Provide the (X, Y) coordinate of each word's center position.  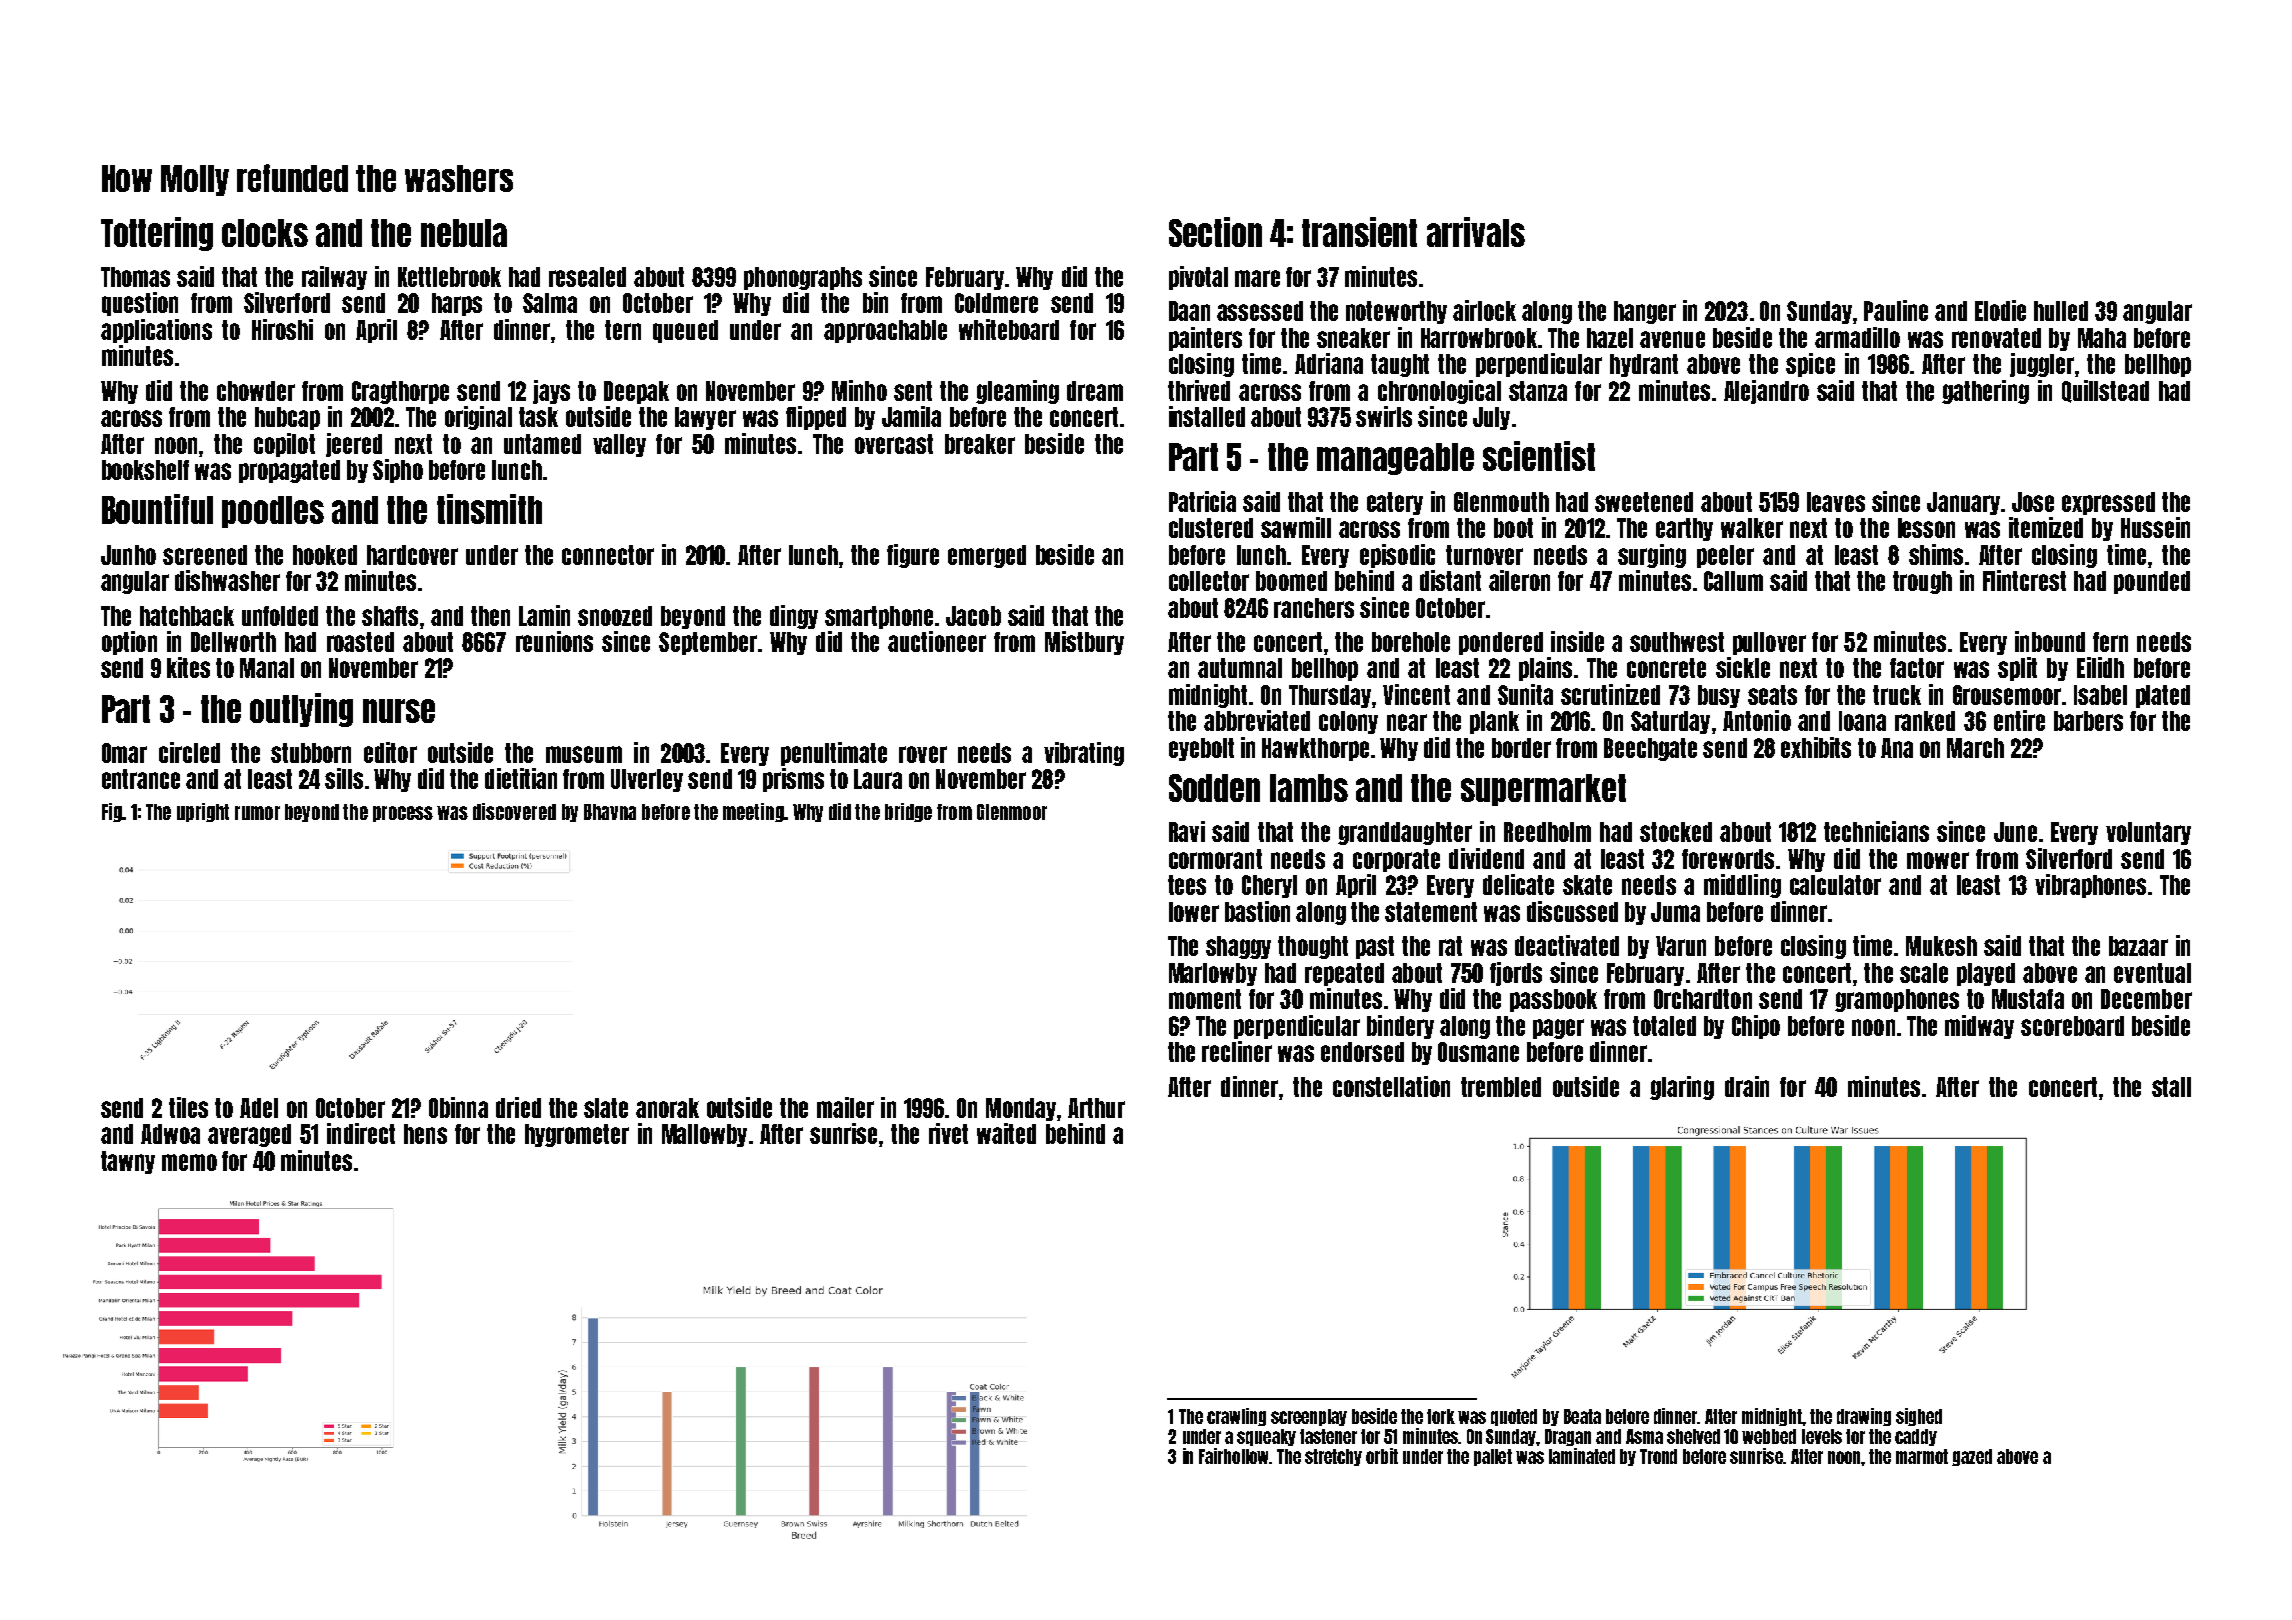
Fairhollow (1234, 1456)
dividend (1486, 858)
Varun (1681, 946)
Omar (124, 753)
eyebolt (1201, 749)
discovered (514, 811)
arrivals (1476, 232)
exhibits (1816, 747)
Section (1215, 232)
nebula (464, 233)
